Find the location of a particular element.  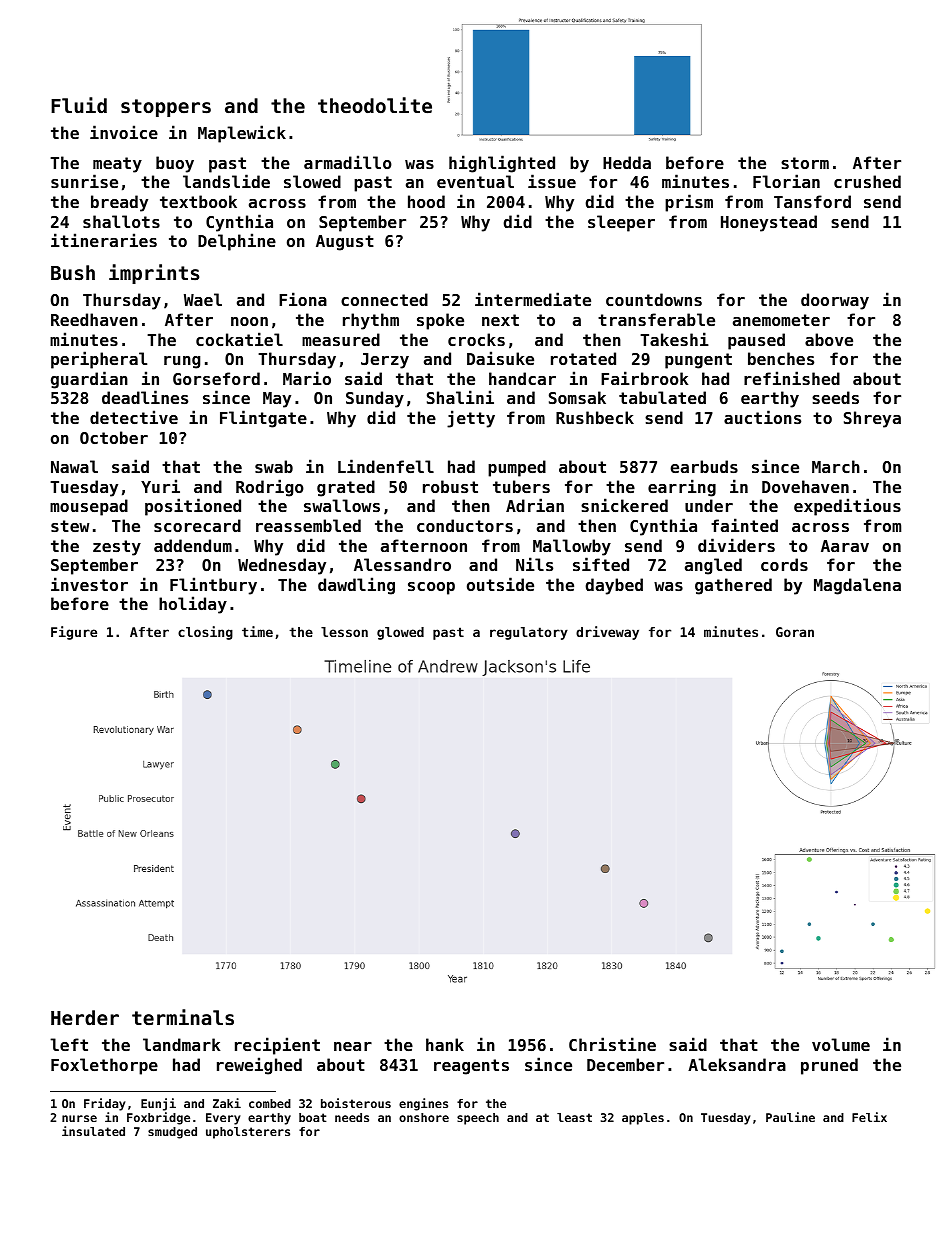

Flintbury is located at coordinates (213, 586).
